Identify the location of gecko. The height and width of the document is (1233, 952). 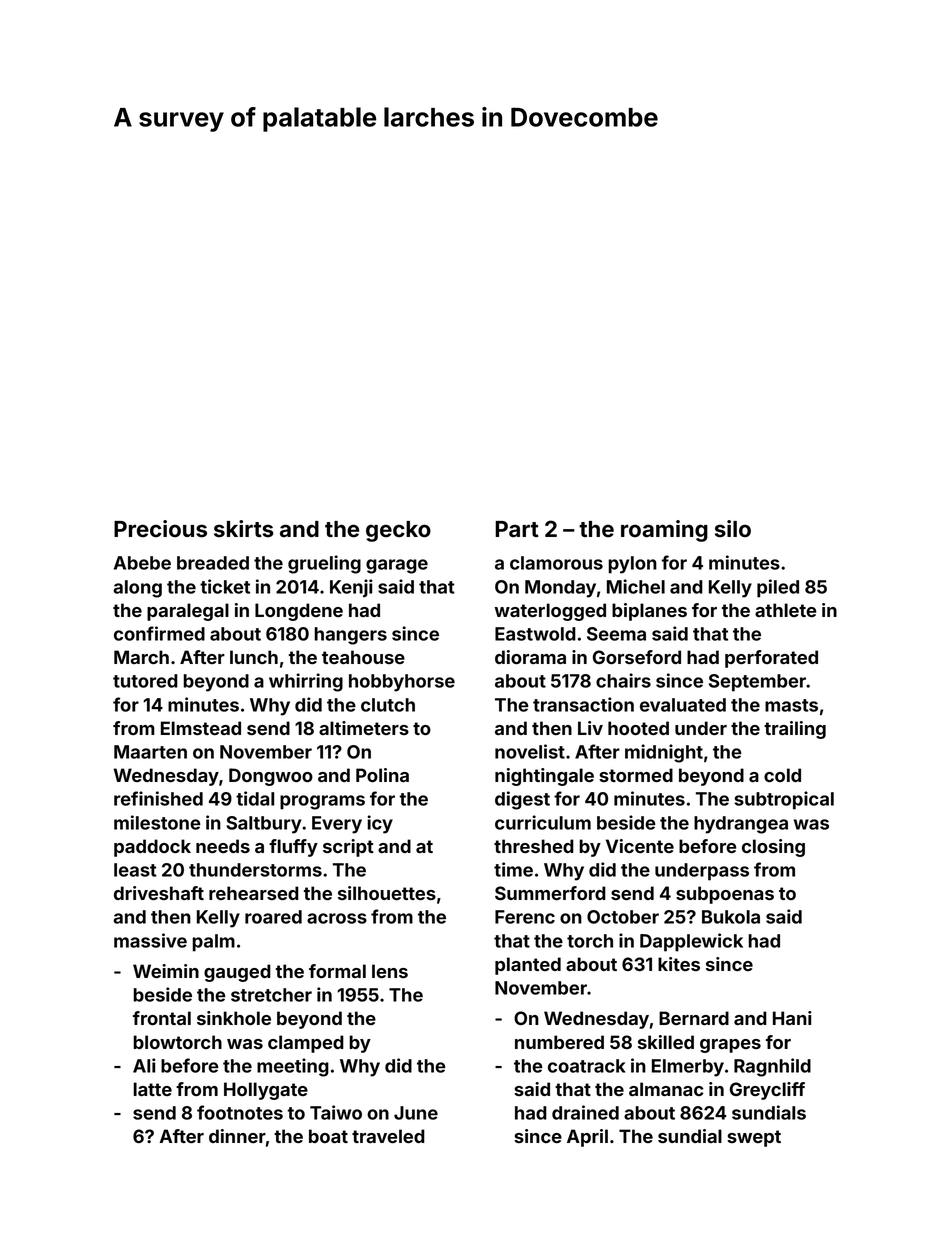
(398, 531).
